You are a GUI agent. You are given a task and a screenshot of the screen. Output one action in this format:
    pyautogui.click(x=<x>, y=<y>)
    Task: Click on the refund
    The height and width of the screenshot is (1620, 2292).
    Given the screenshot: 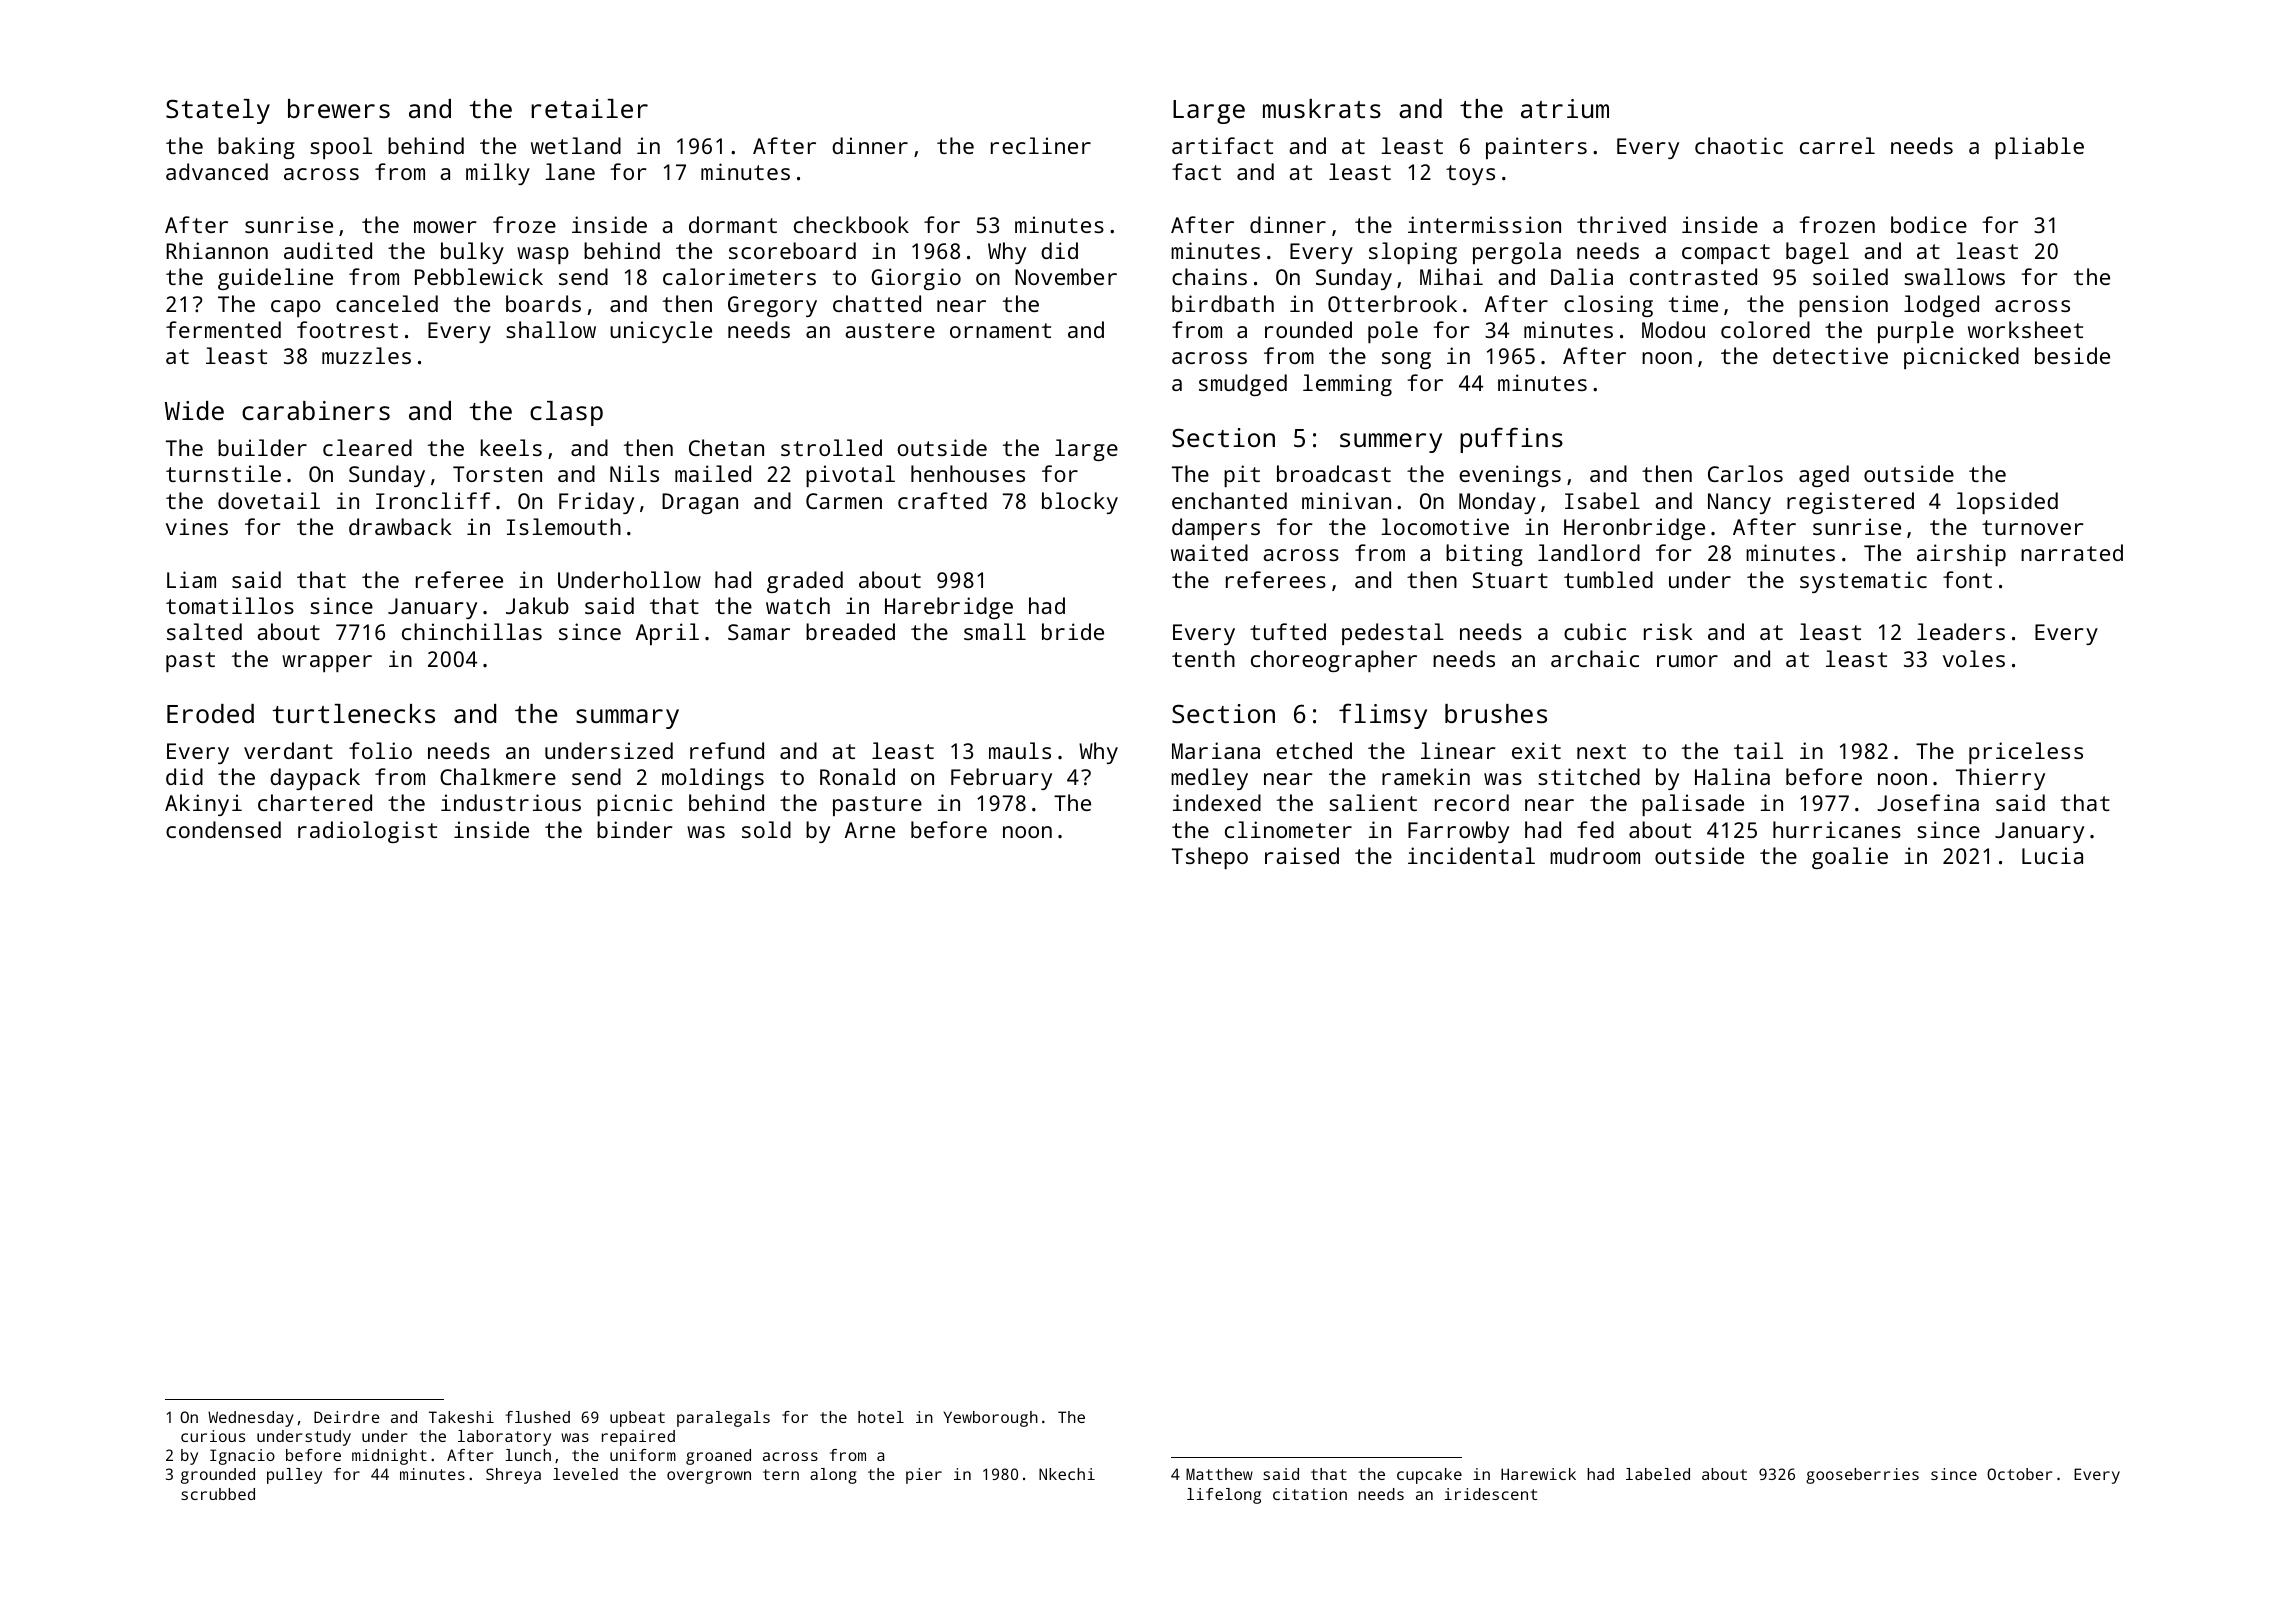 What is the action you would take?
    pyautogui.click(x=727, y=750)
